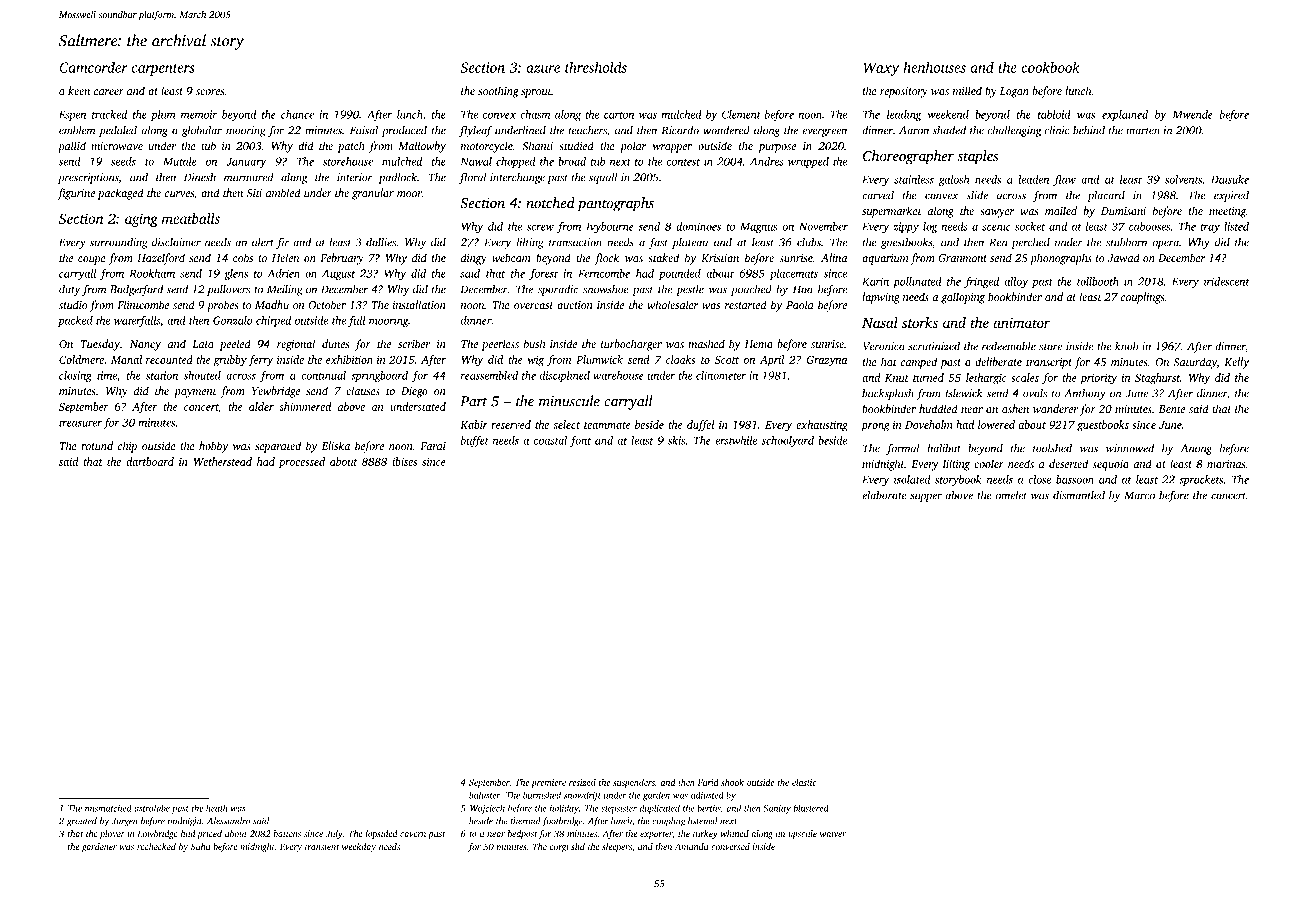  Describe the element at coordinates (610, 227) in the document. I see `Ivybourne` at that location.
